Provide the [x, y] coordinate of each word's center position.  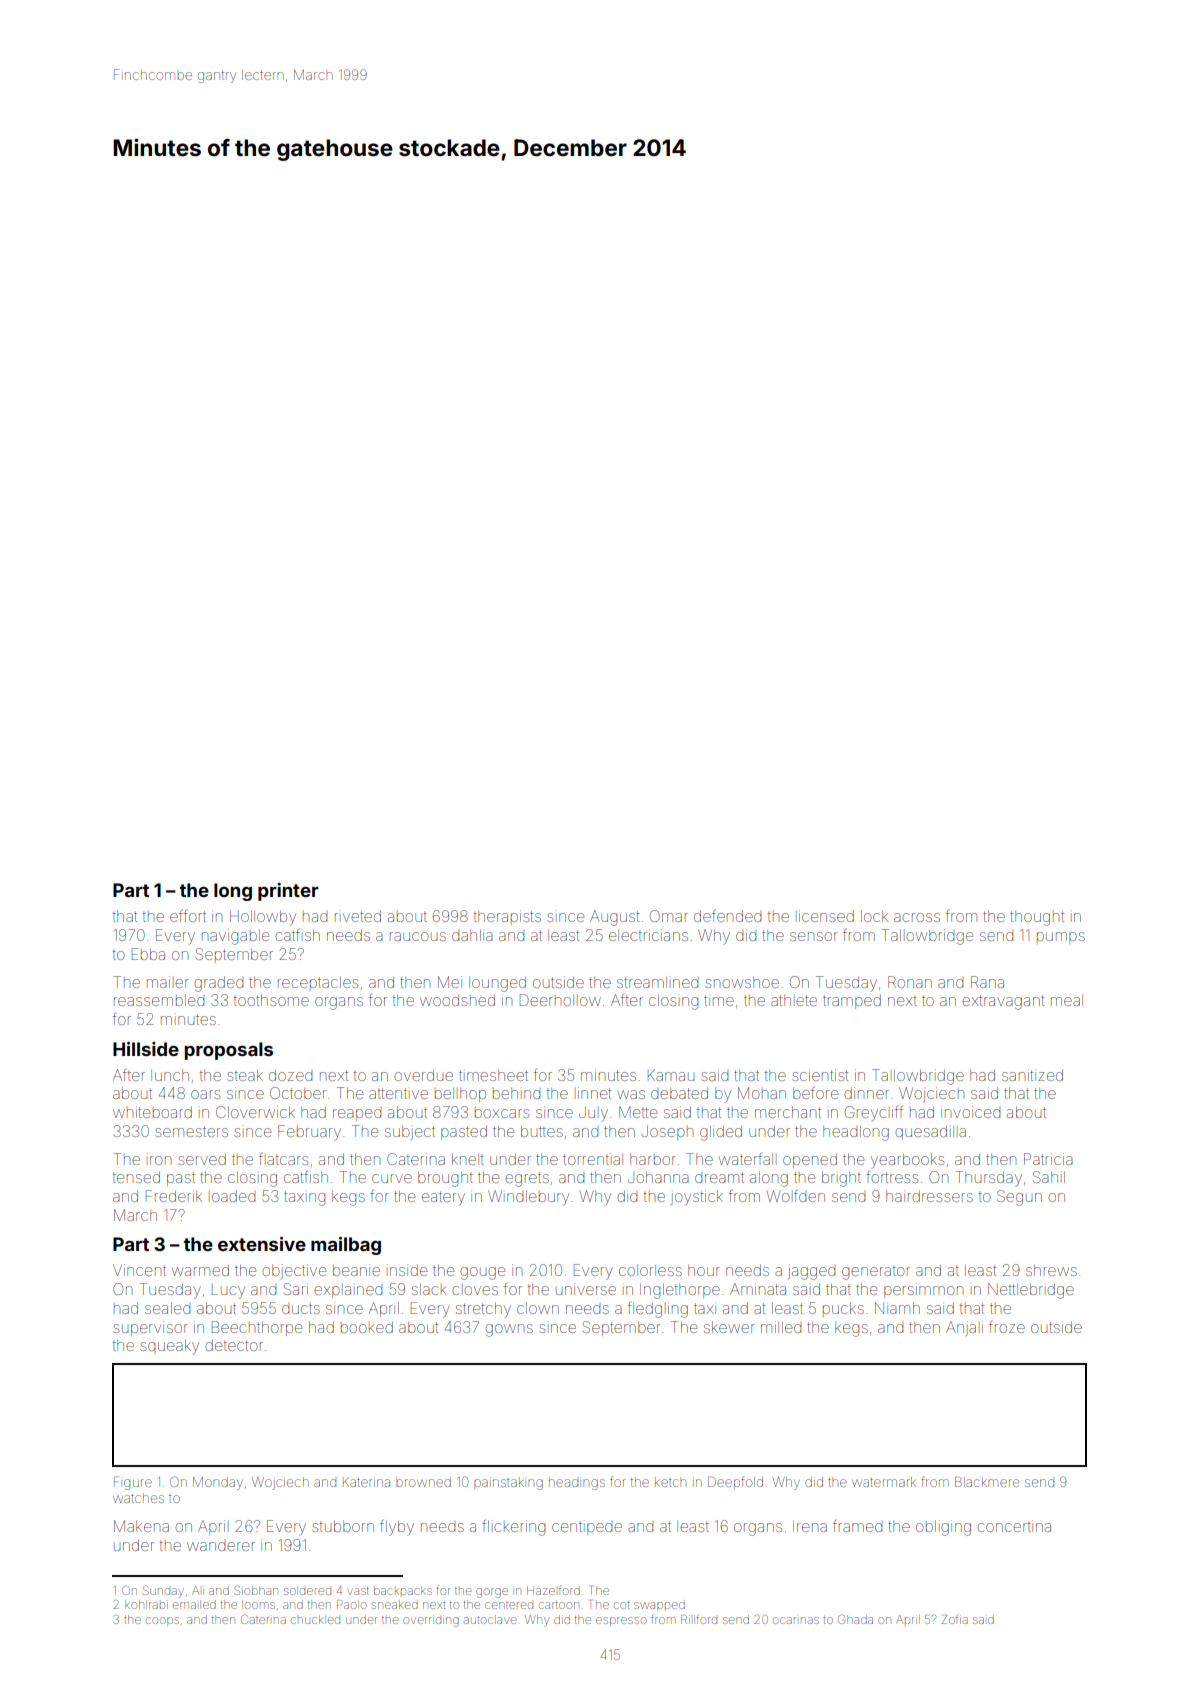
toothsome [271, 1000]
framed [857, 1526]
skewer [729, 1327]
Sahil [1049, 1177]
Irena [810, 1526]
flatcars [283, 1159]
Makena [141, 1526]
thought [1037, 918]
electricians [648, 935]
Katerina [366, 1482]
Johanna [658, 1177]
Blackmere [987, 1482]
